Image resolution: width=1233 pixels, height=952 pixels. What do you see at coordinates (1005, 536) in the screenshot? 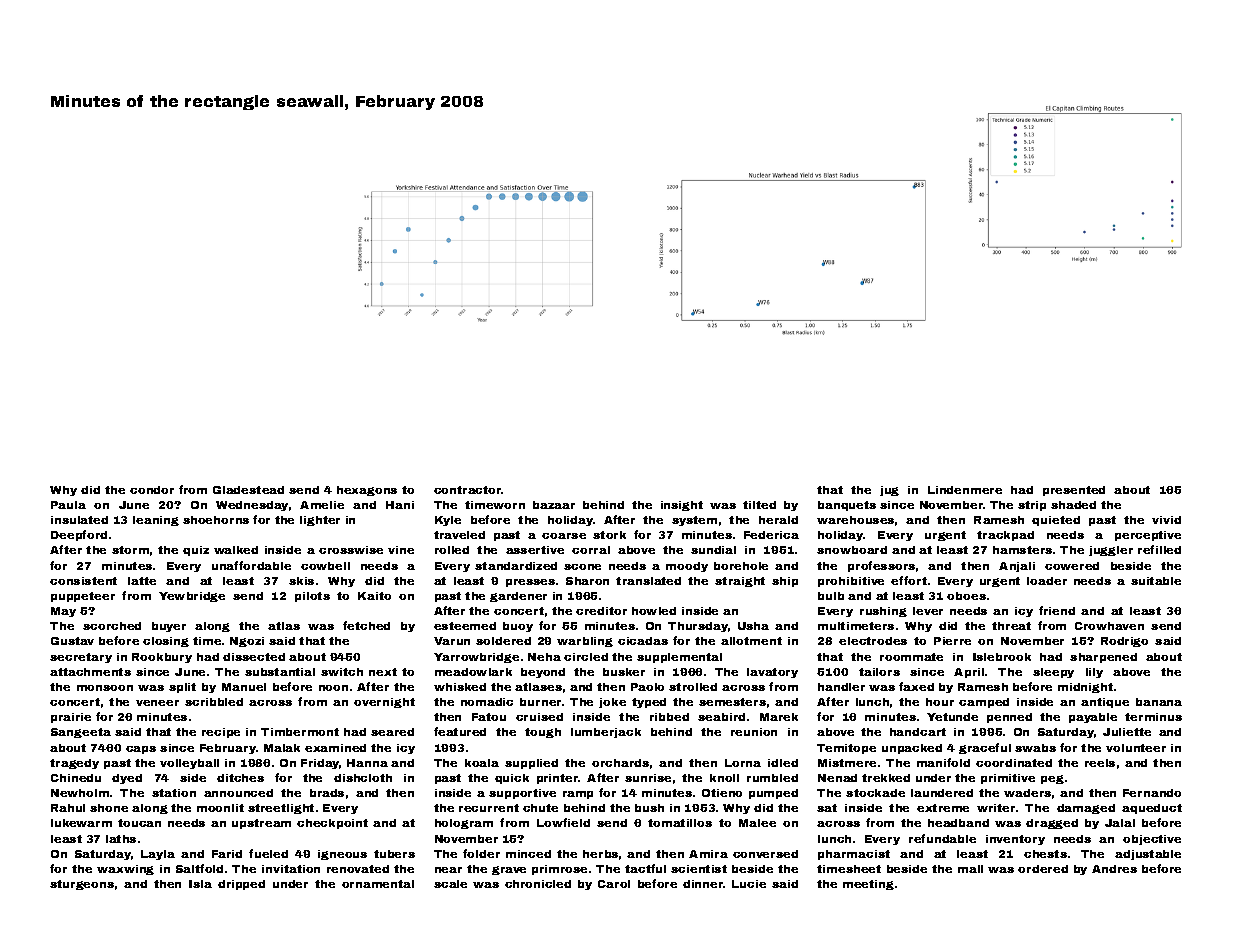
I see `trackpad` at bounding box center [1005, 536].
